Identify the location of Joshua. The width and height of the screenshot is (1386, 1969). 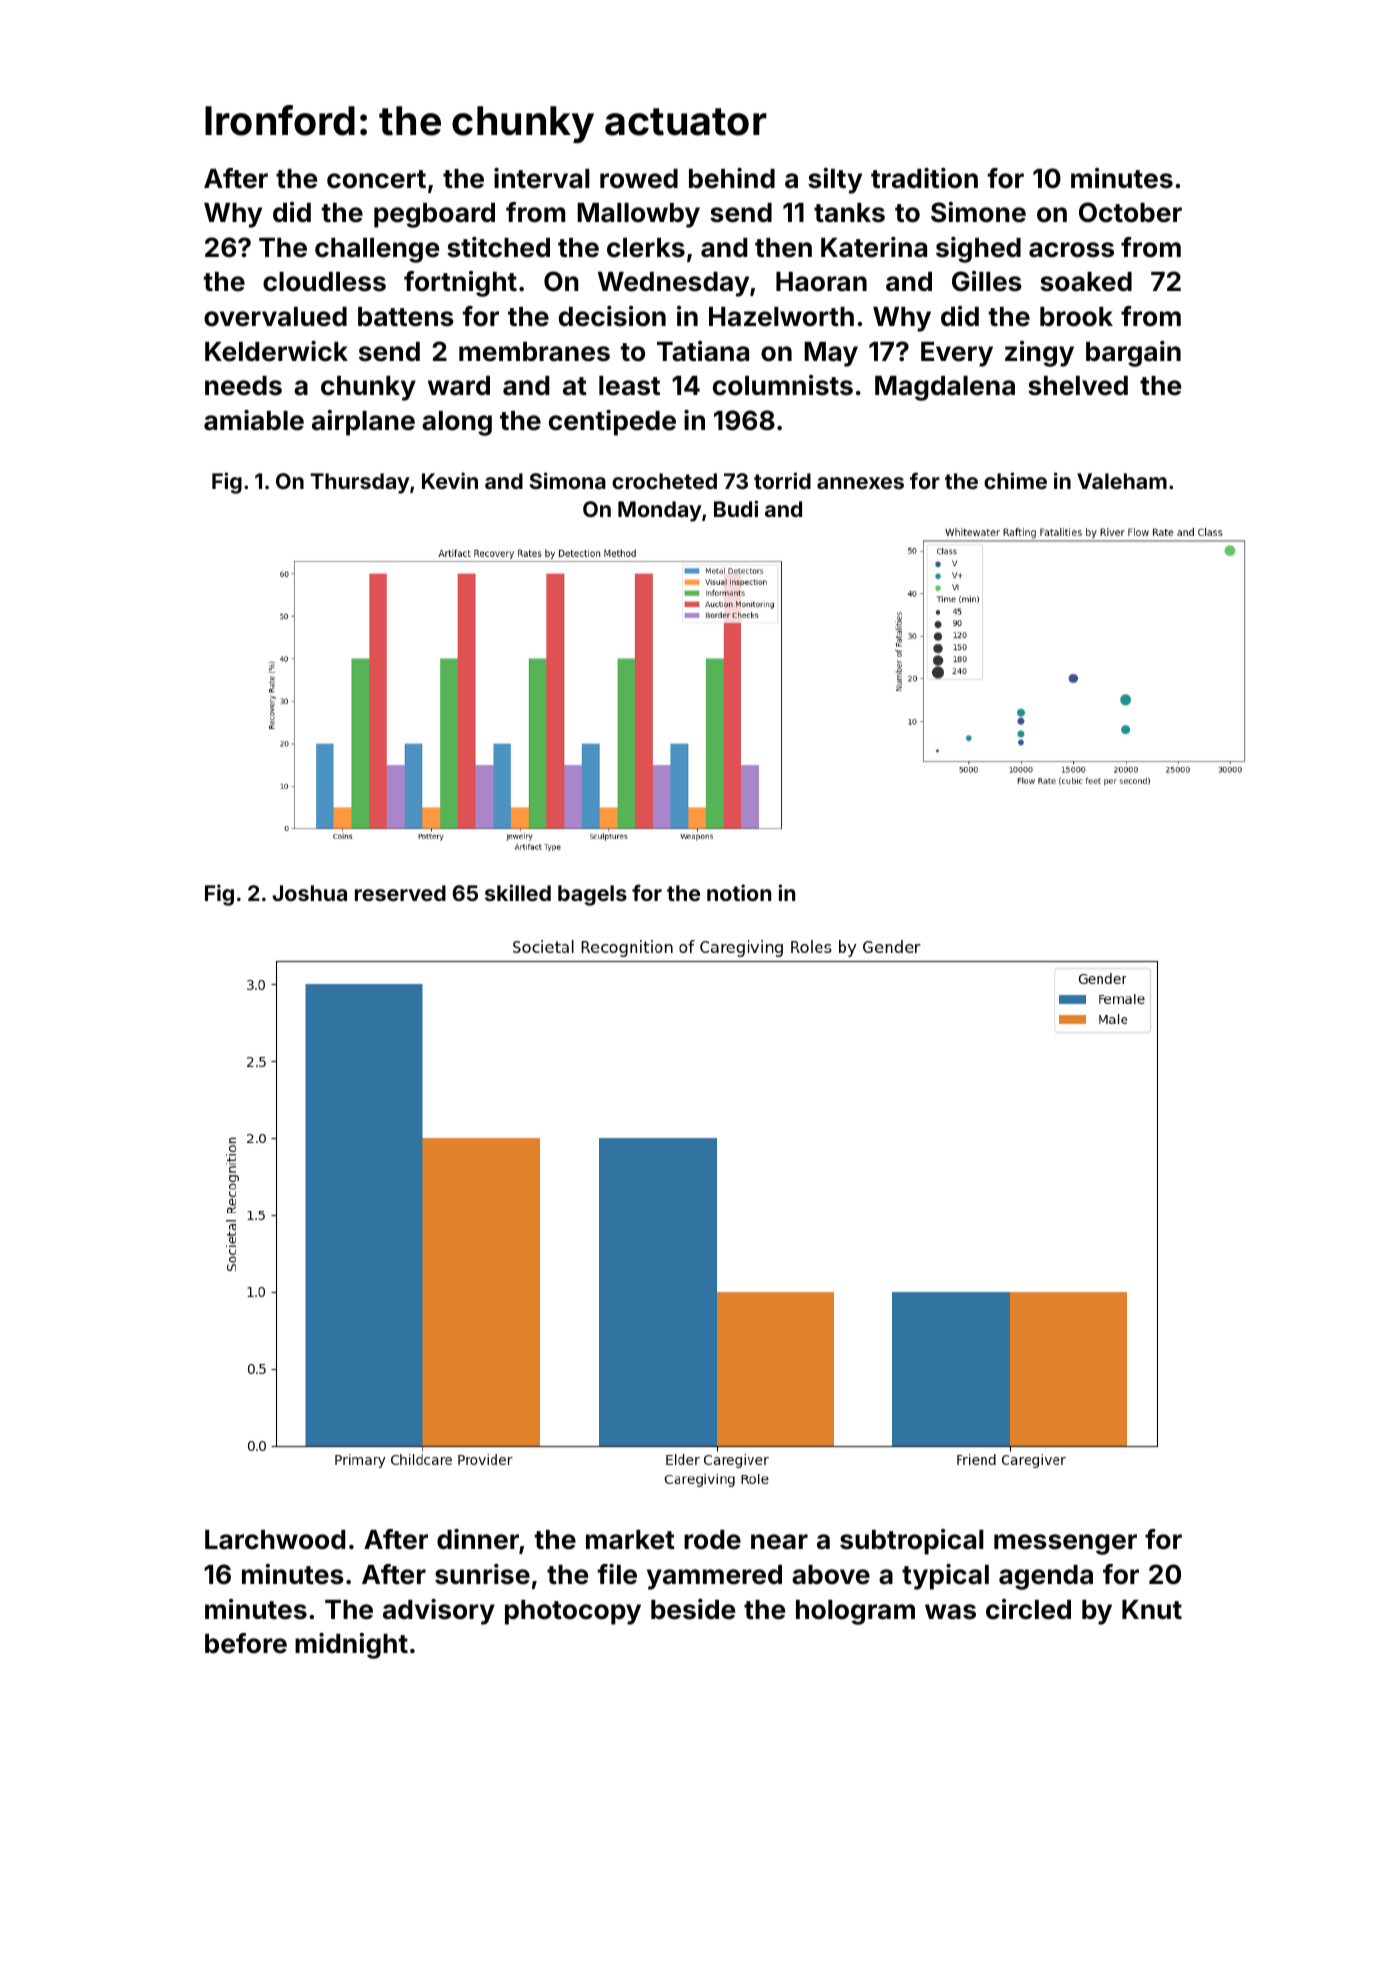
(309, 893).
